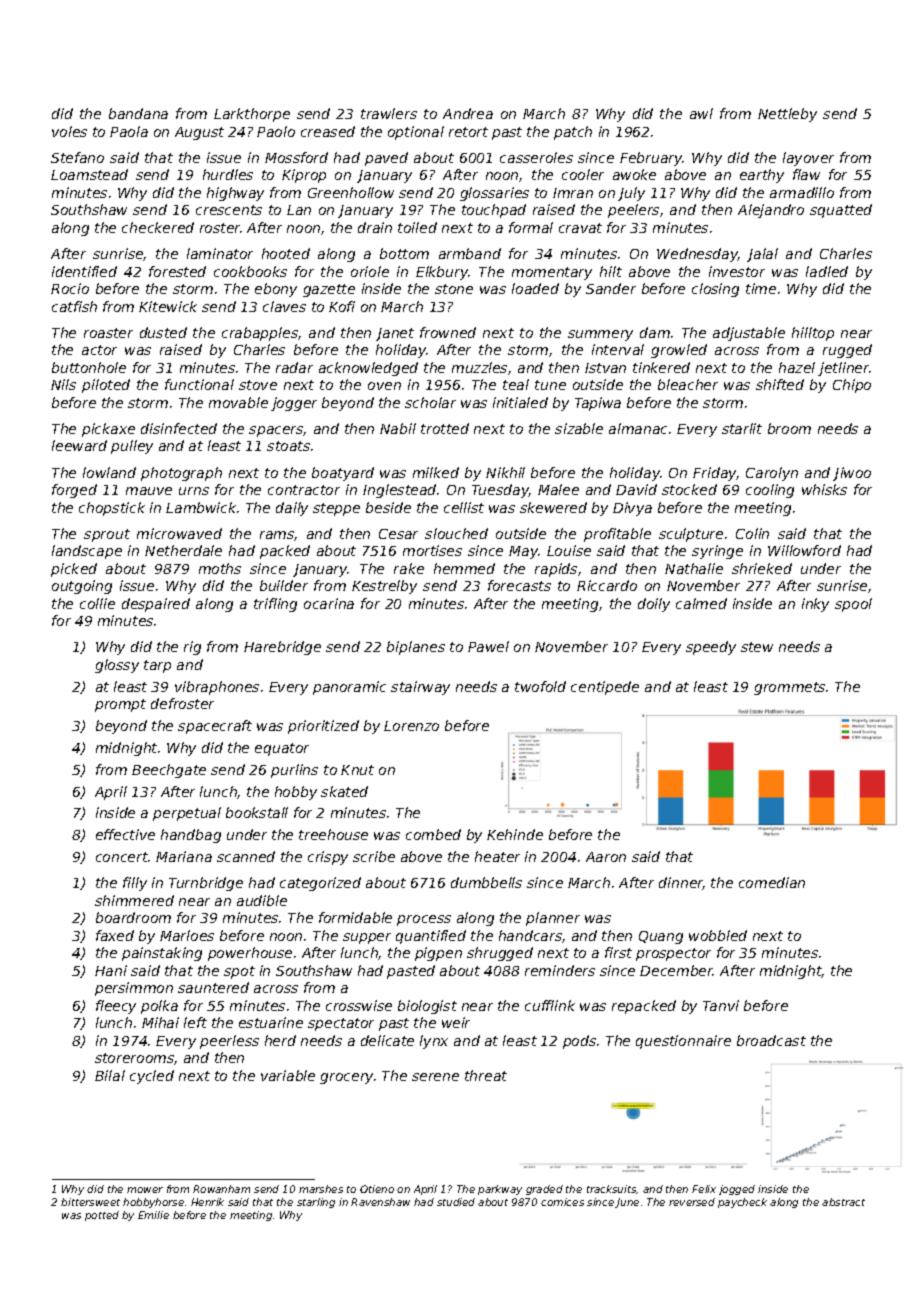 This image has width=924, height=1308. What do you see at coordinates (427, 1007) in the image?
I see `biologist` at bounding box center [427, 1007].
